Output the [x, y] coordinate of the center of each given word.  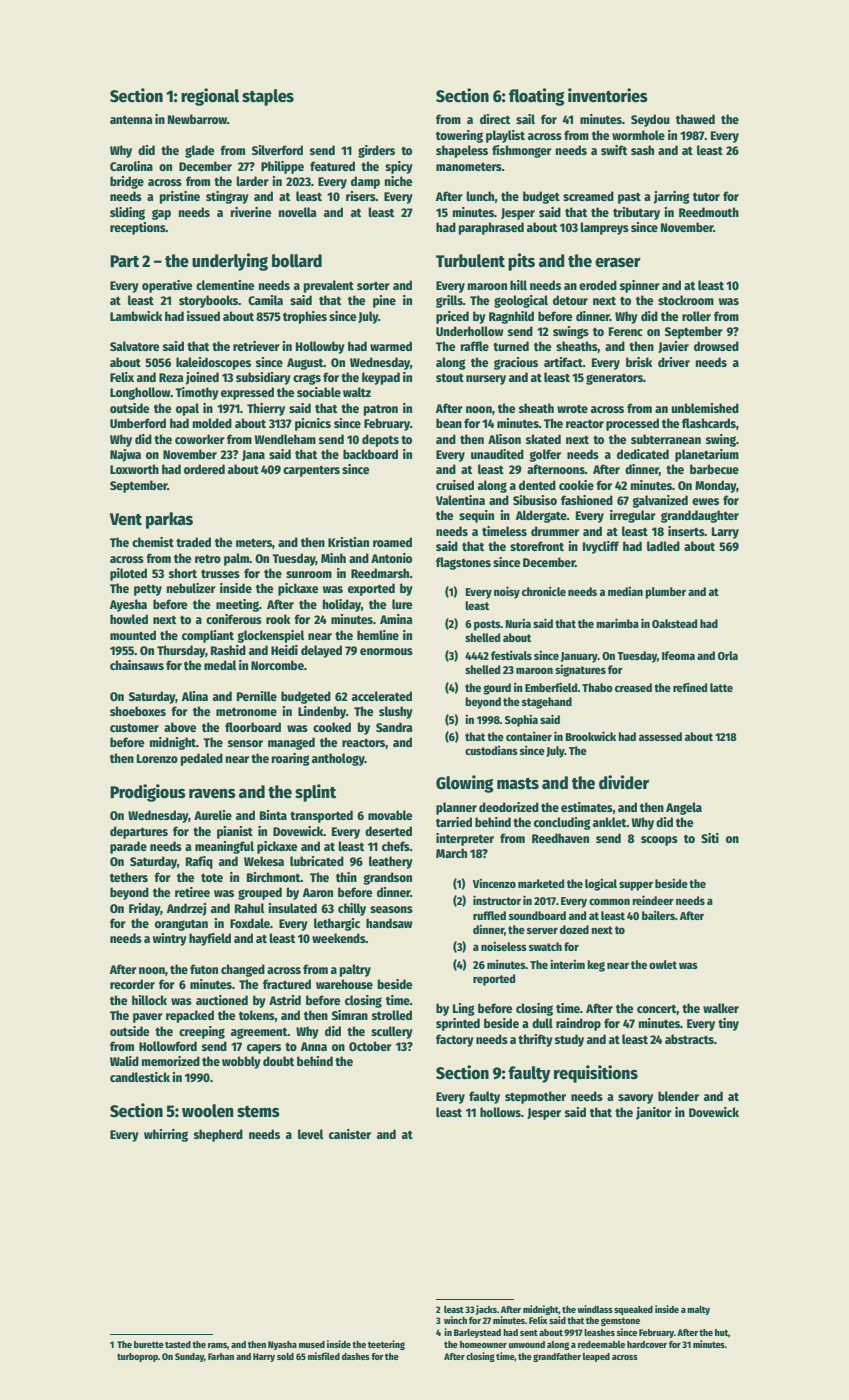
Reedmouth [709, 212]
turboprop [137, 1357]
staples [268, 97]
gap [161, 214]
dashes [356, 1356]
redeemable [601, 1344]
